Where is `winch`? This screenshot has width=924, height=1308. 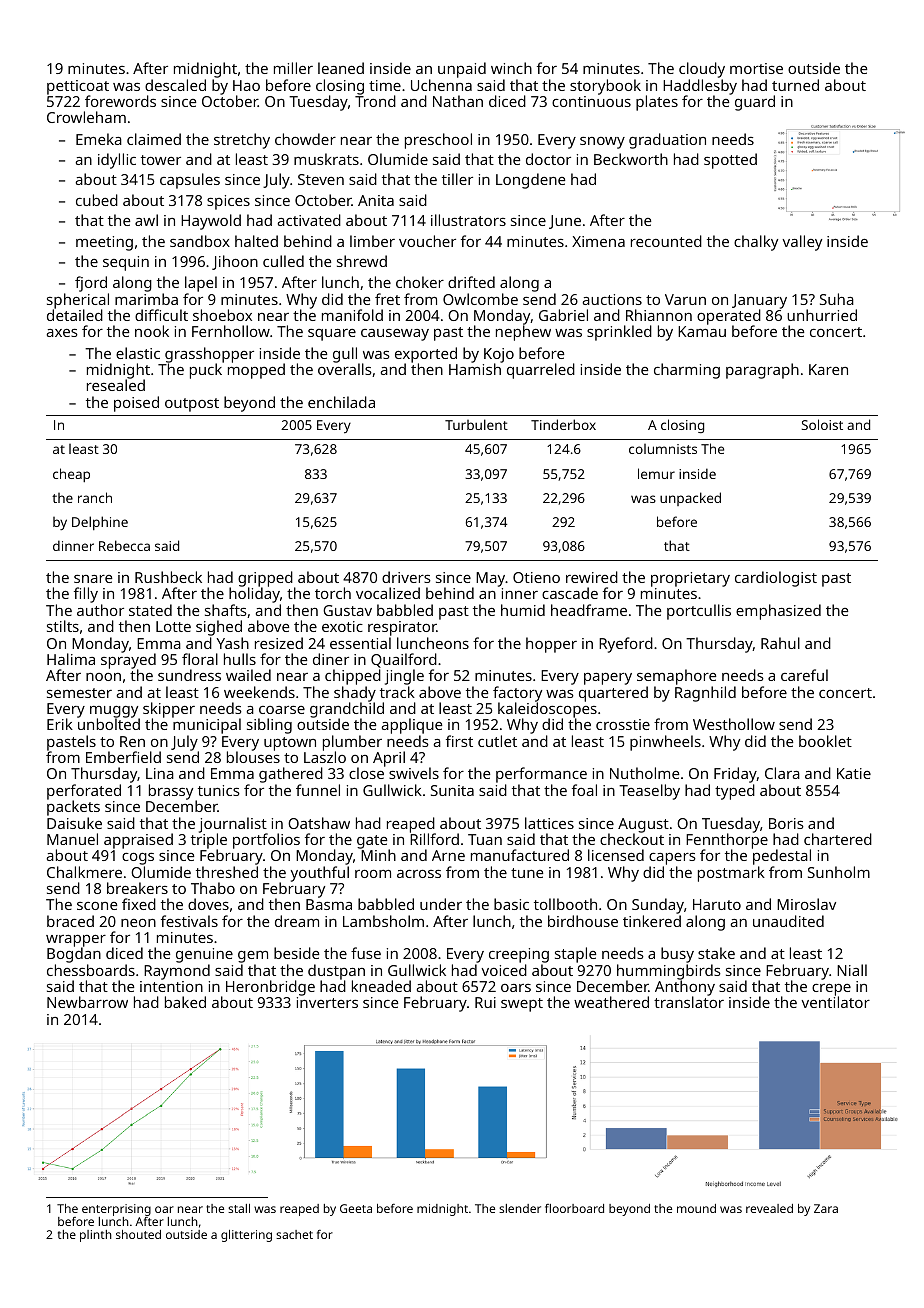
winch is located at coordinates (511, 68).
